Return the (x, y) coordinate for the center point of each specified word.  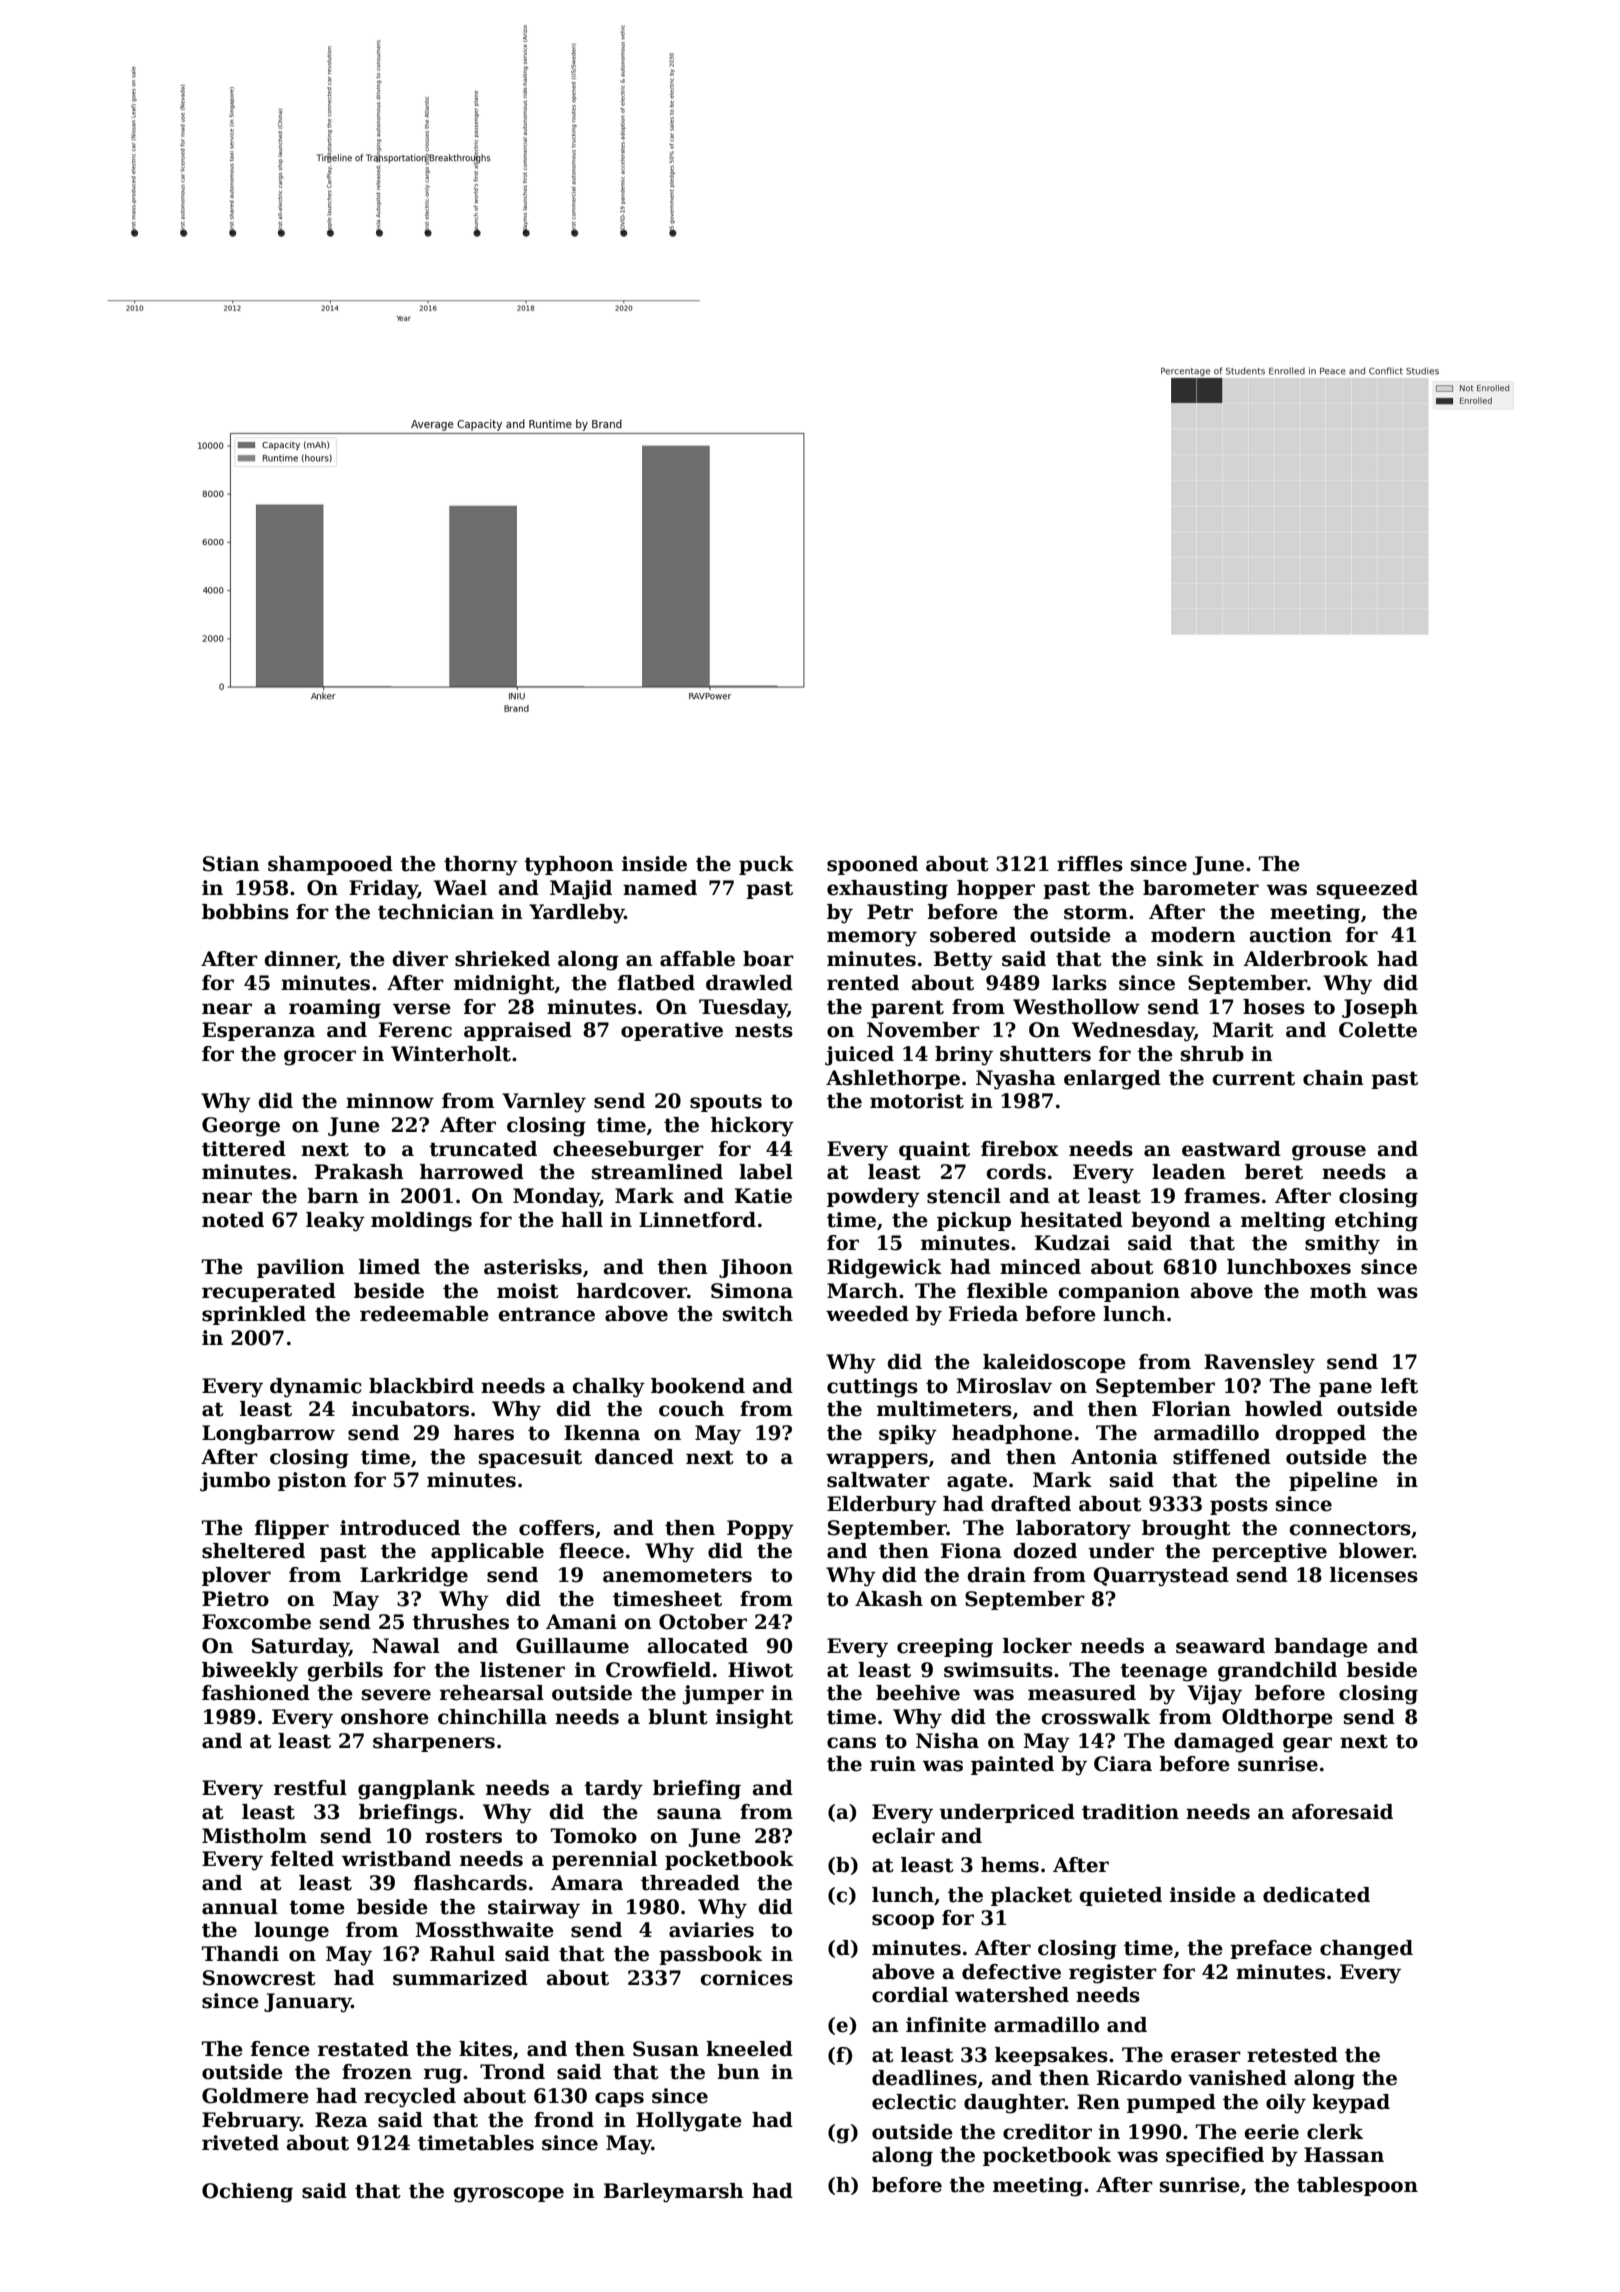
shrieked (502, 959)
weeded (867, 1314)
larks (1079, 983)
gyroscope (509, 2195)
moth (1338, 1291)
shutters (1045, 1054)
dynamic (316, 1388)
